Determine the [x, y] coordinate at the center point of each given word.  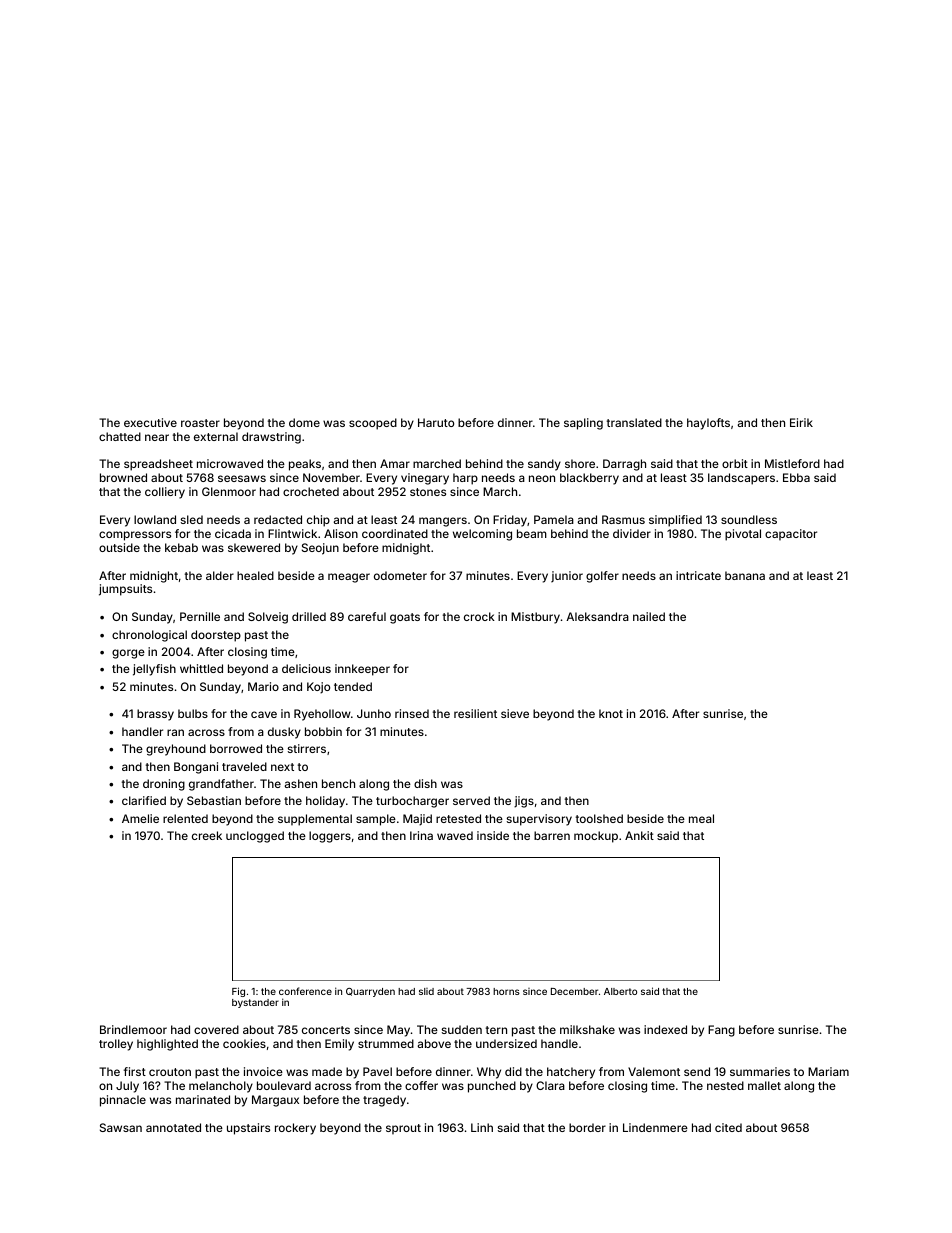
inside [493, 835]
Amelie [140, 818]
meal [701, 818]
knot [611, 713]
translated [634, 422]
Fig [238, 992]
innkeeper [362, 670]
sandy [544, 465]
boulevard [284, 1085]
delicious [306, 668]
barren [552, 835]
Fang [721, 1031]
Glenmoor [229, 491]
